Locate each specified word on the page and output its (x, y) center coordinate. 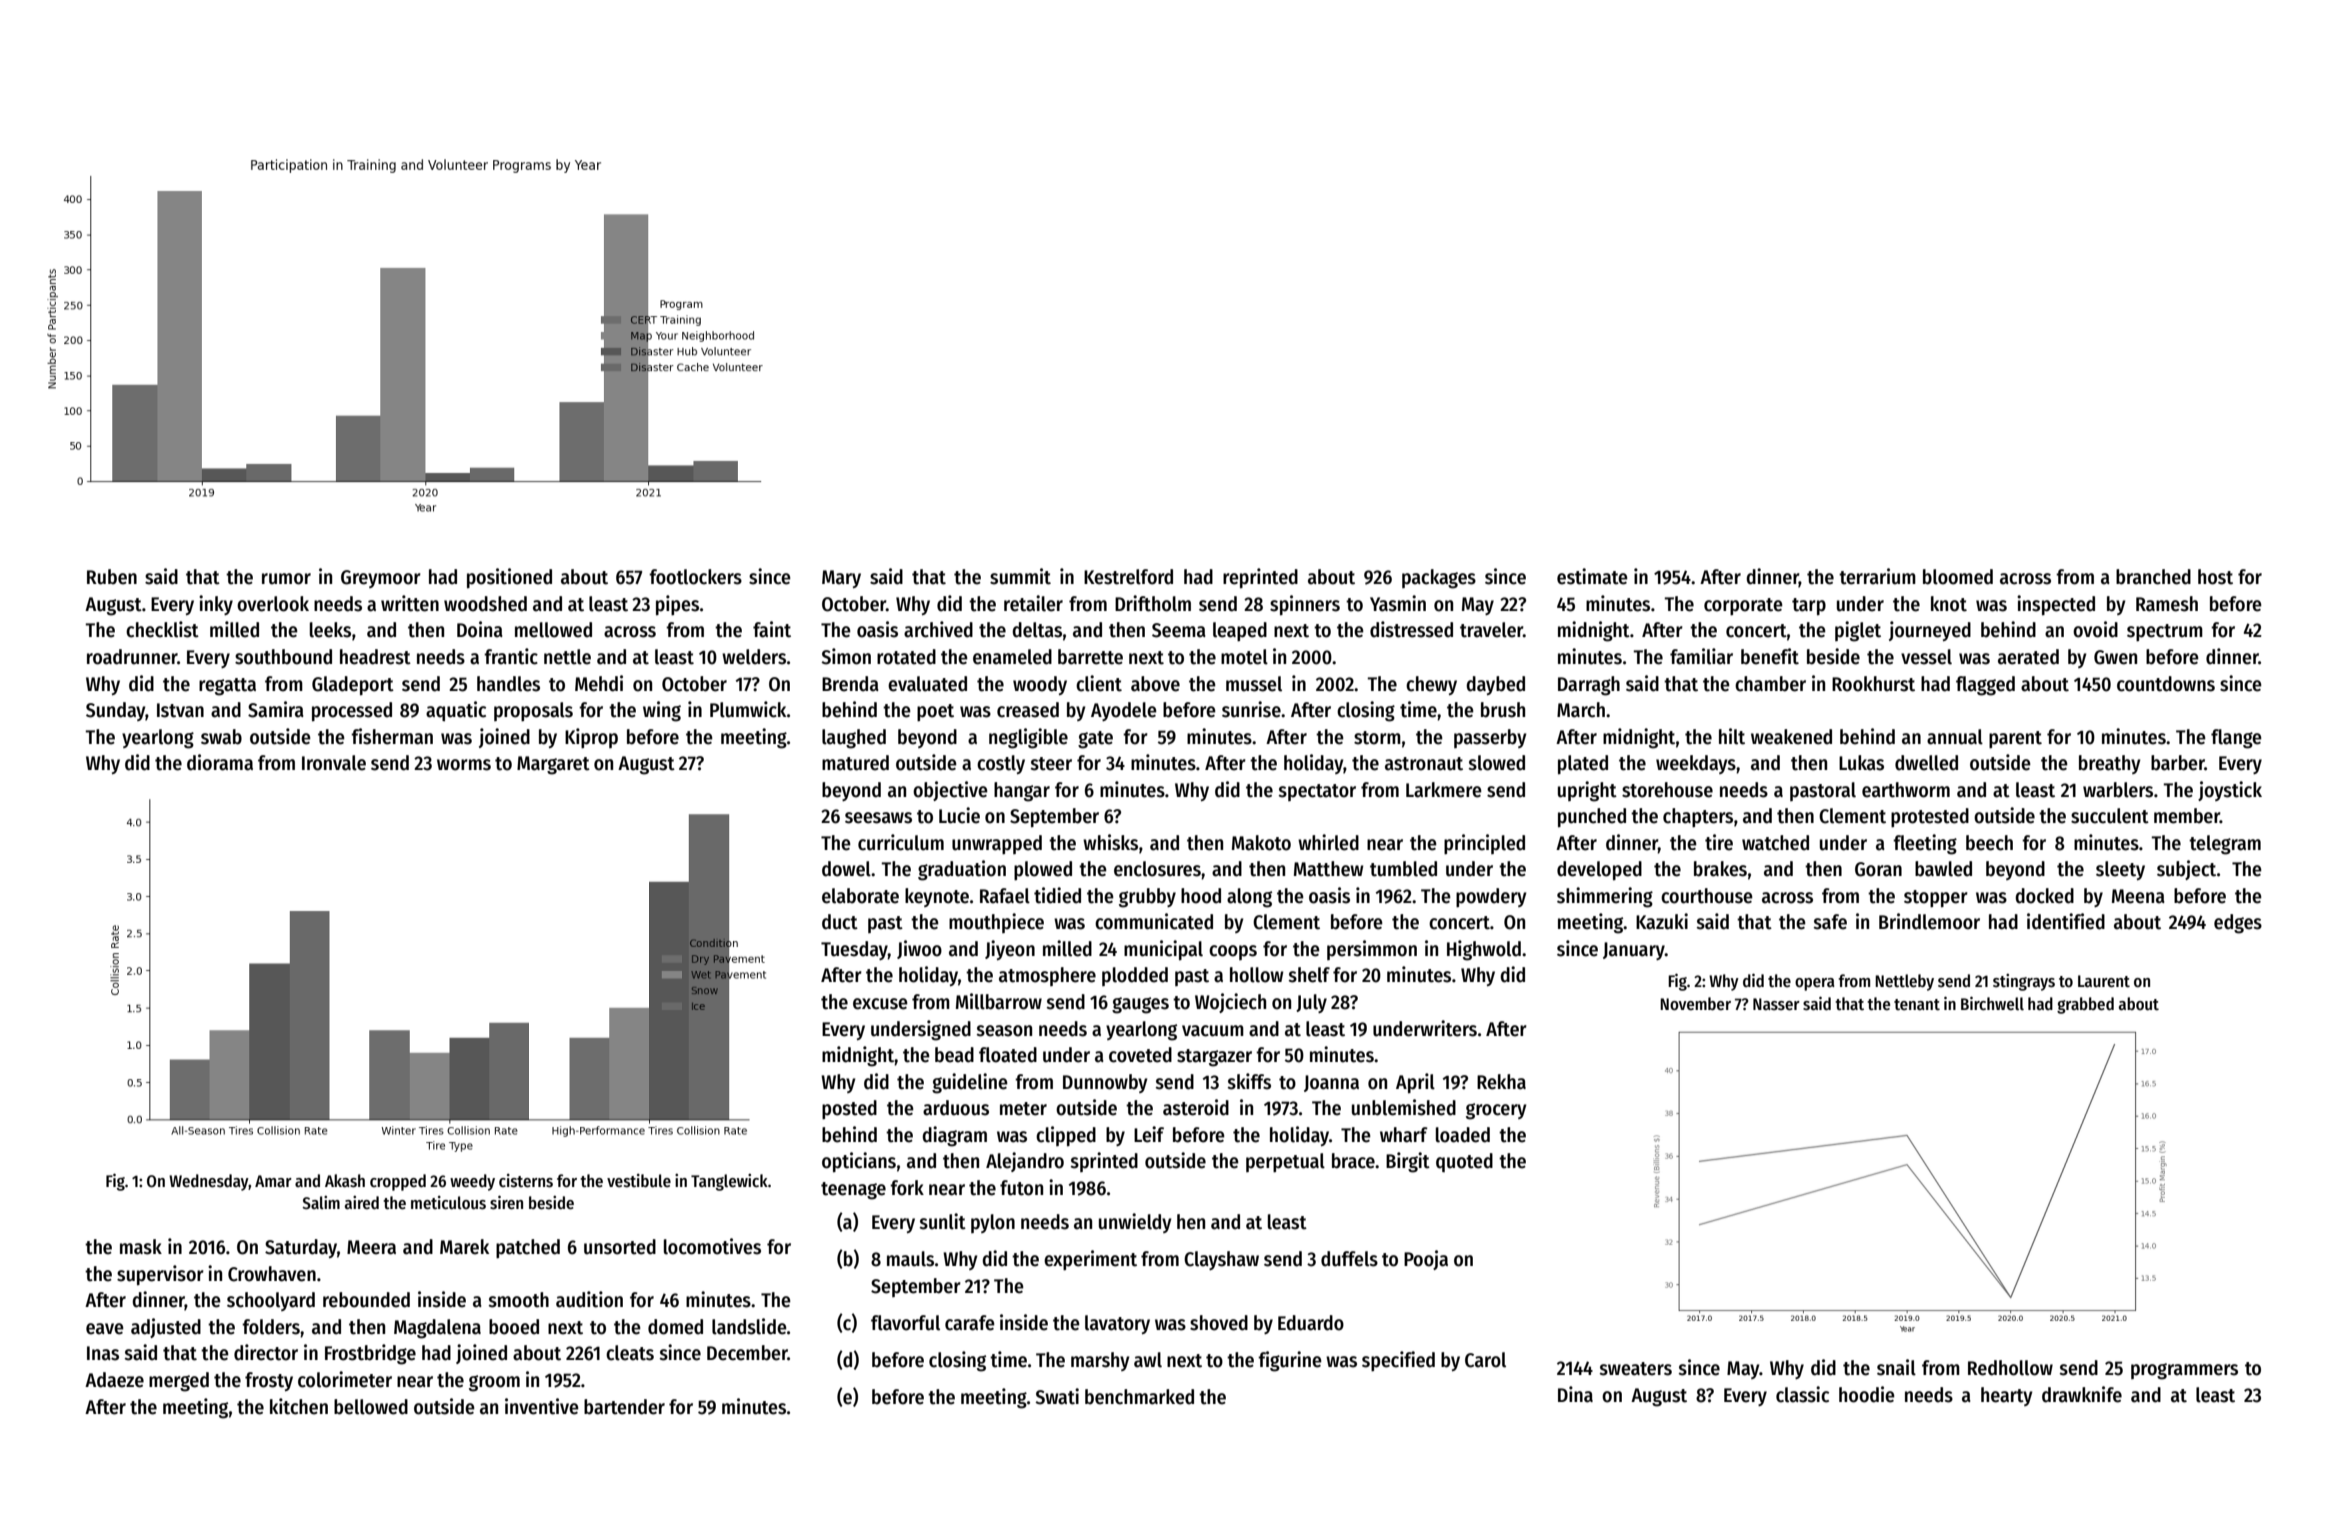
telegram (2225, 845)
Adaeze (114, 1380)
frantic (511, 656)
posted (849, 1109)
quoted (1464, 1162)
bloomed (1958, 577)
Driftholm (1153, 603)
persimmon (1372, 950)
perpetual (1285, 1162)
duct (840, 922)
